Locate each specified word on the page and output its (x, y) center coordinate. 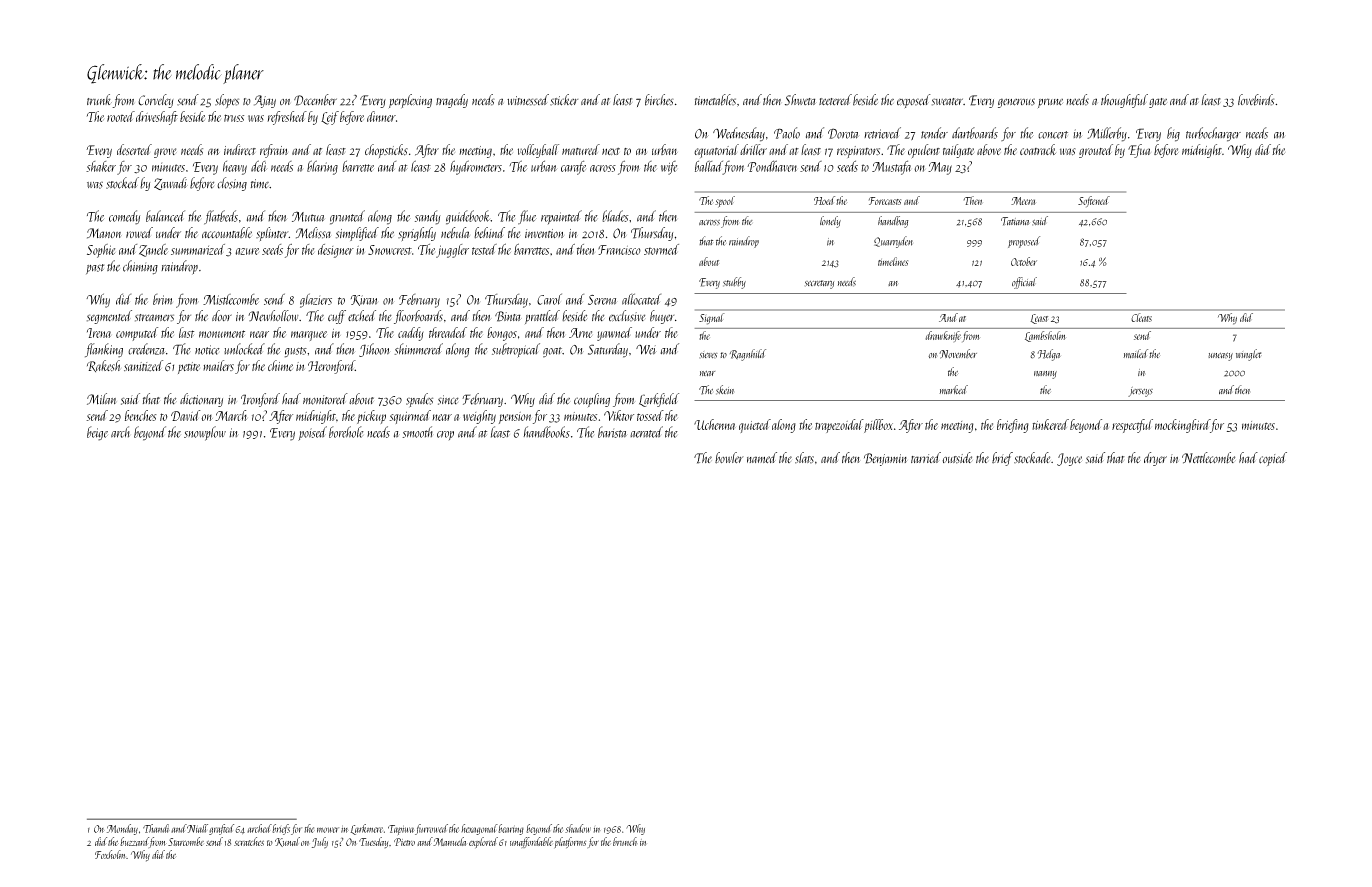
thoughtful (1124, 101)
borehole (346, 432)
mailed (1135, 353)
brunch (625, 841)
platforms (570, 842)
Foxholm (110, 854)
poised (312, 433)
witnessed (528, 100)
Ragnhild (748, 355)
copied (1273, 459)
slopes (227, 101)
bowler (729, 458)
